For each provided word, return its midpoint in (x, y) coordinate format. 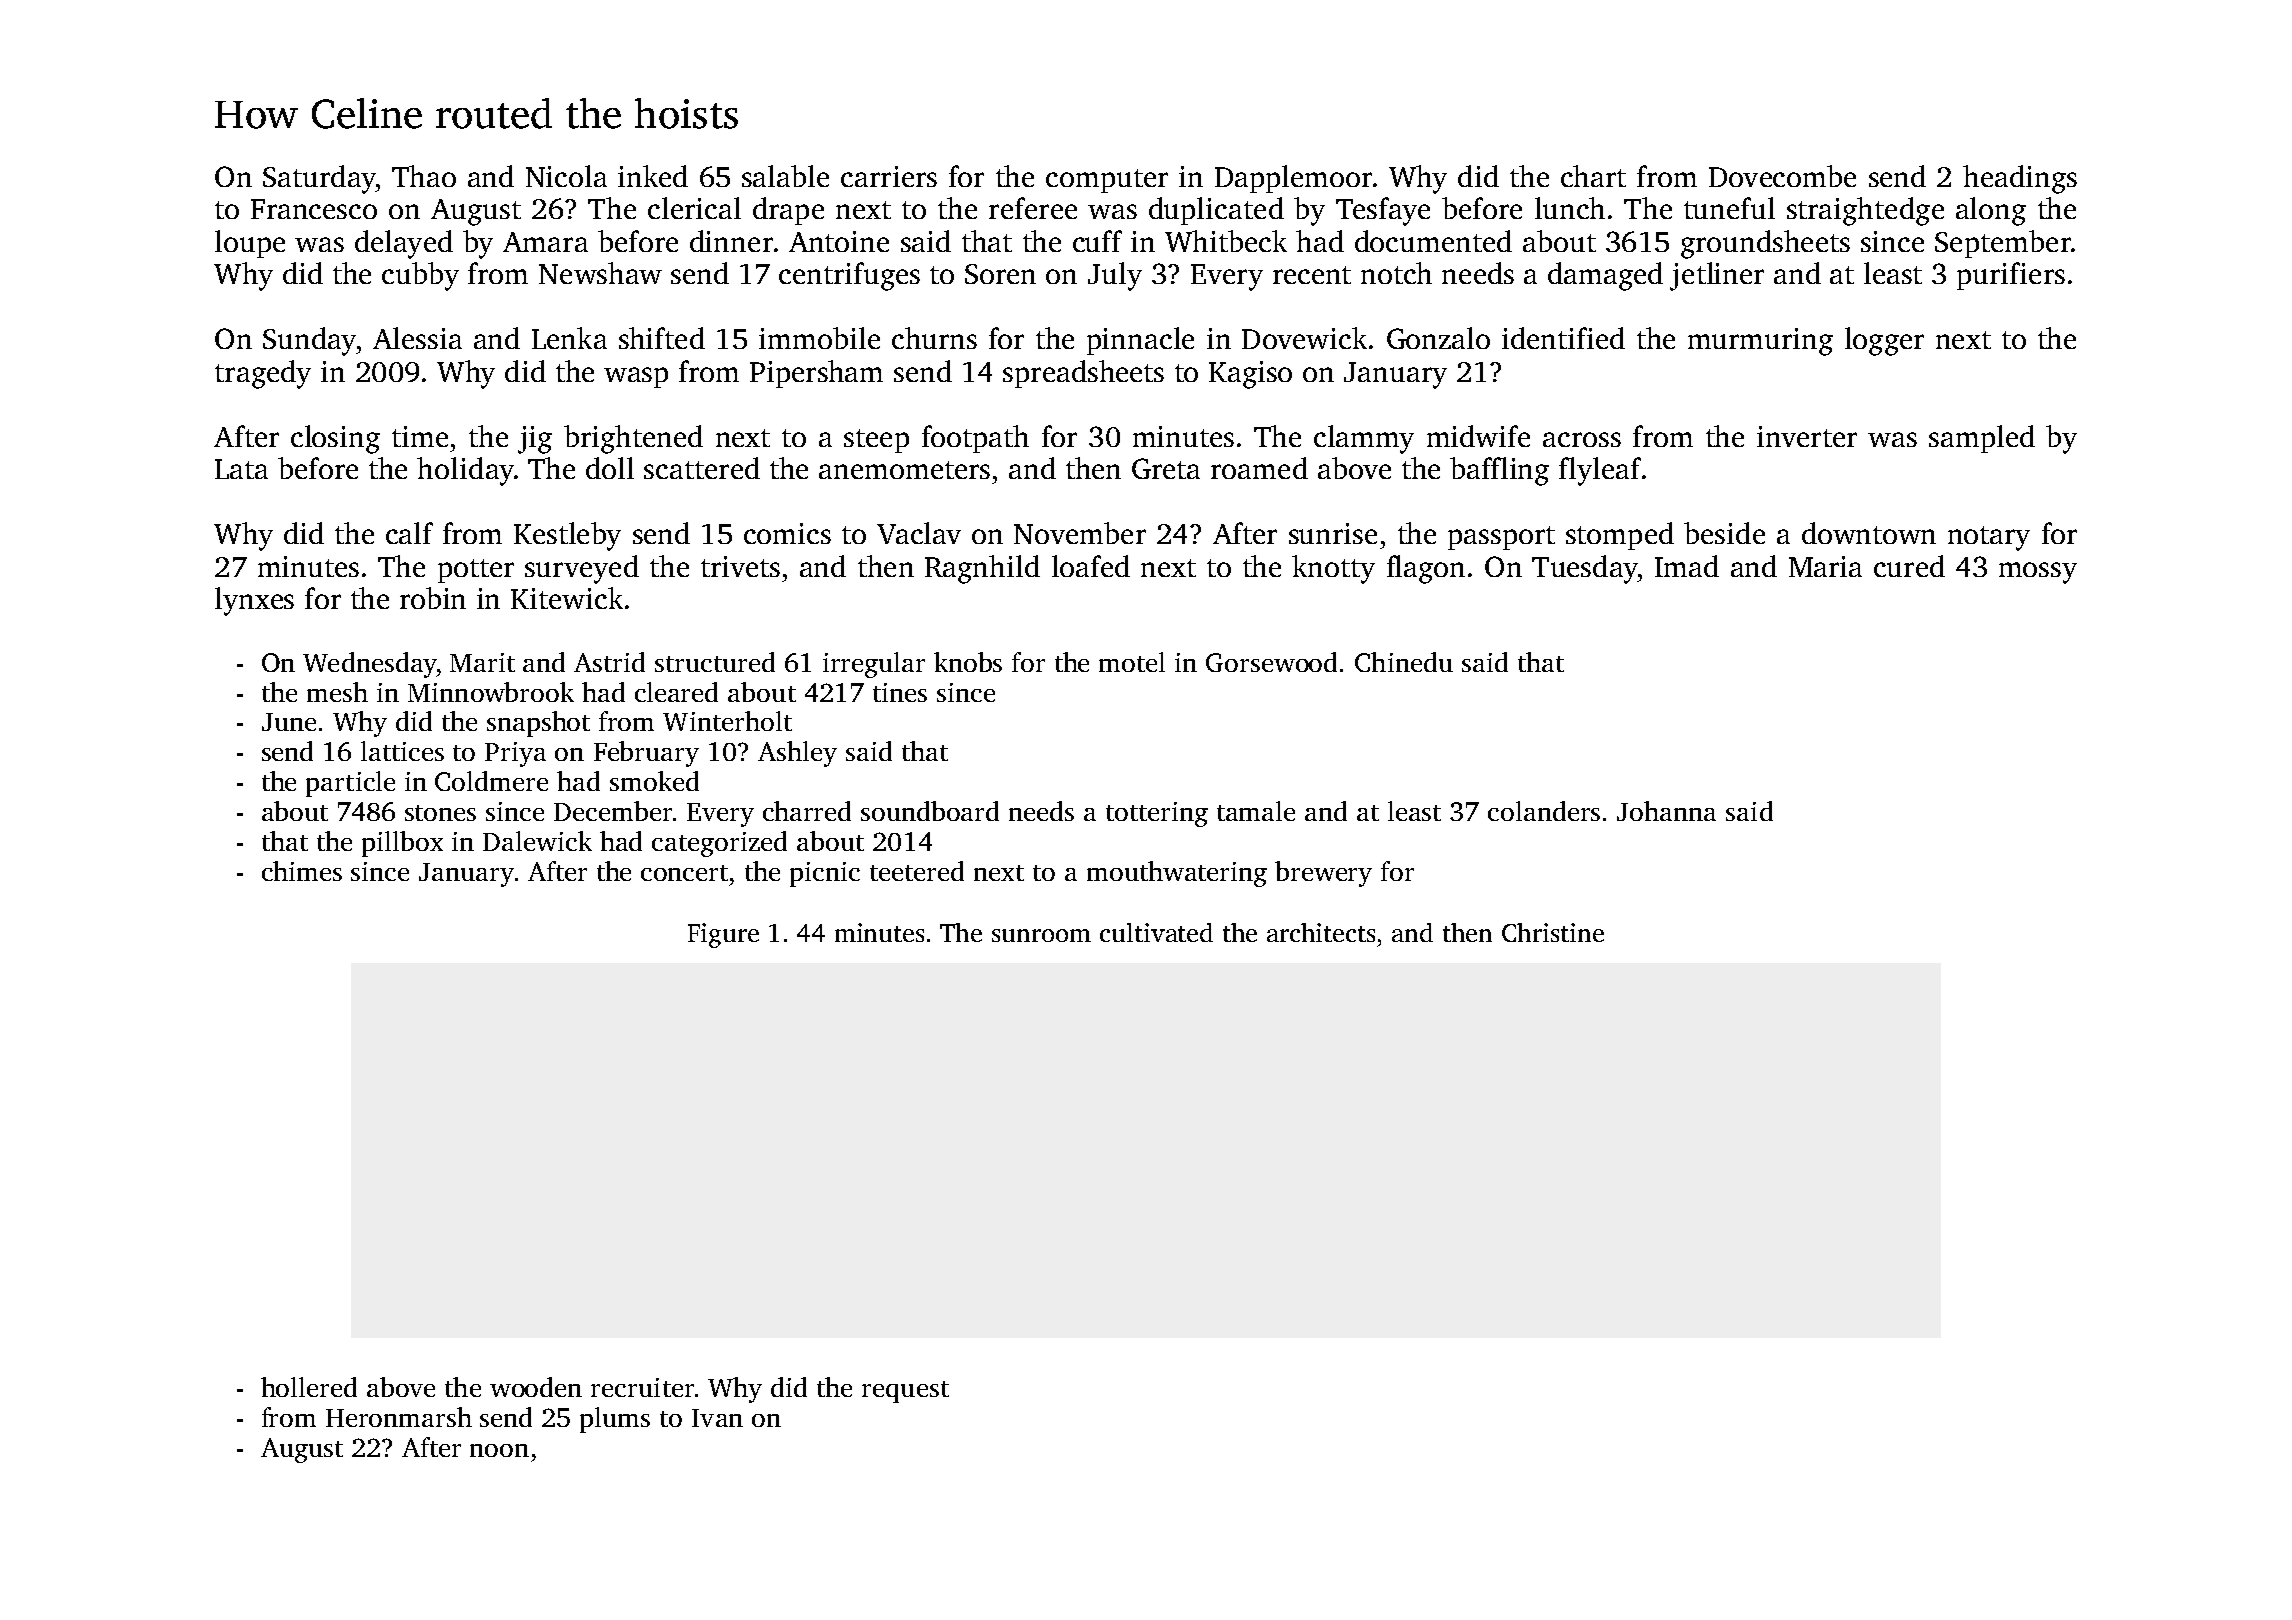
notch (1396, 273)
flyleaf (1600, 471)
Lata (241, 469)
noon (499, 1450)
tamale (1256, 811)
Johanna (1666, 811)
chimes (302, 871)
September (2003, 244)
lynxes (254, 601)
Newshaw (600, 273)
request (905, 1392)
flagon (1426, 569)
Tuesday (1584, 569)
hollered (309, 1387)
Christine (1553, 932)
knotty (1333, 569)
